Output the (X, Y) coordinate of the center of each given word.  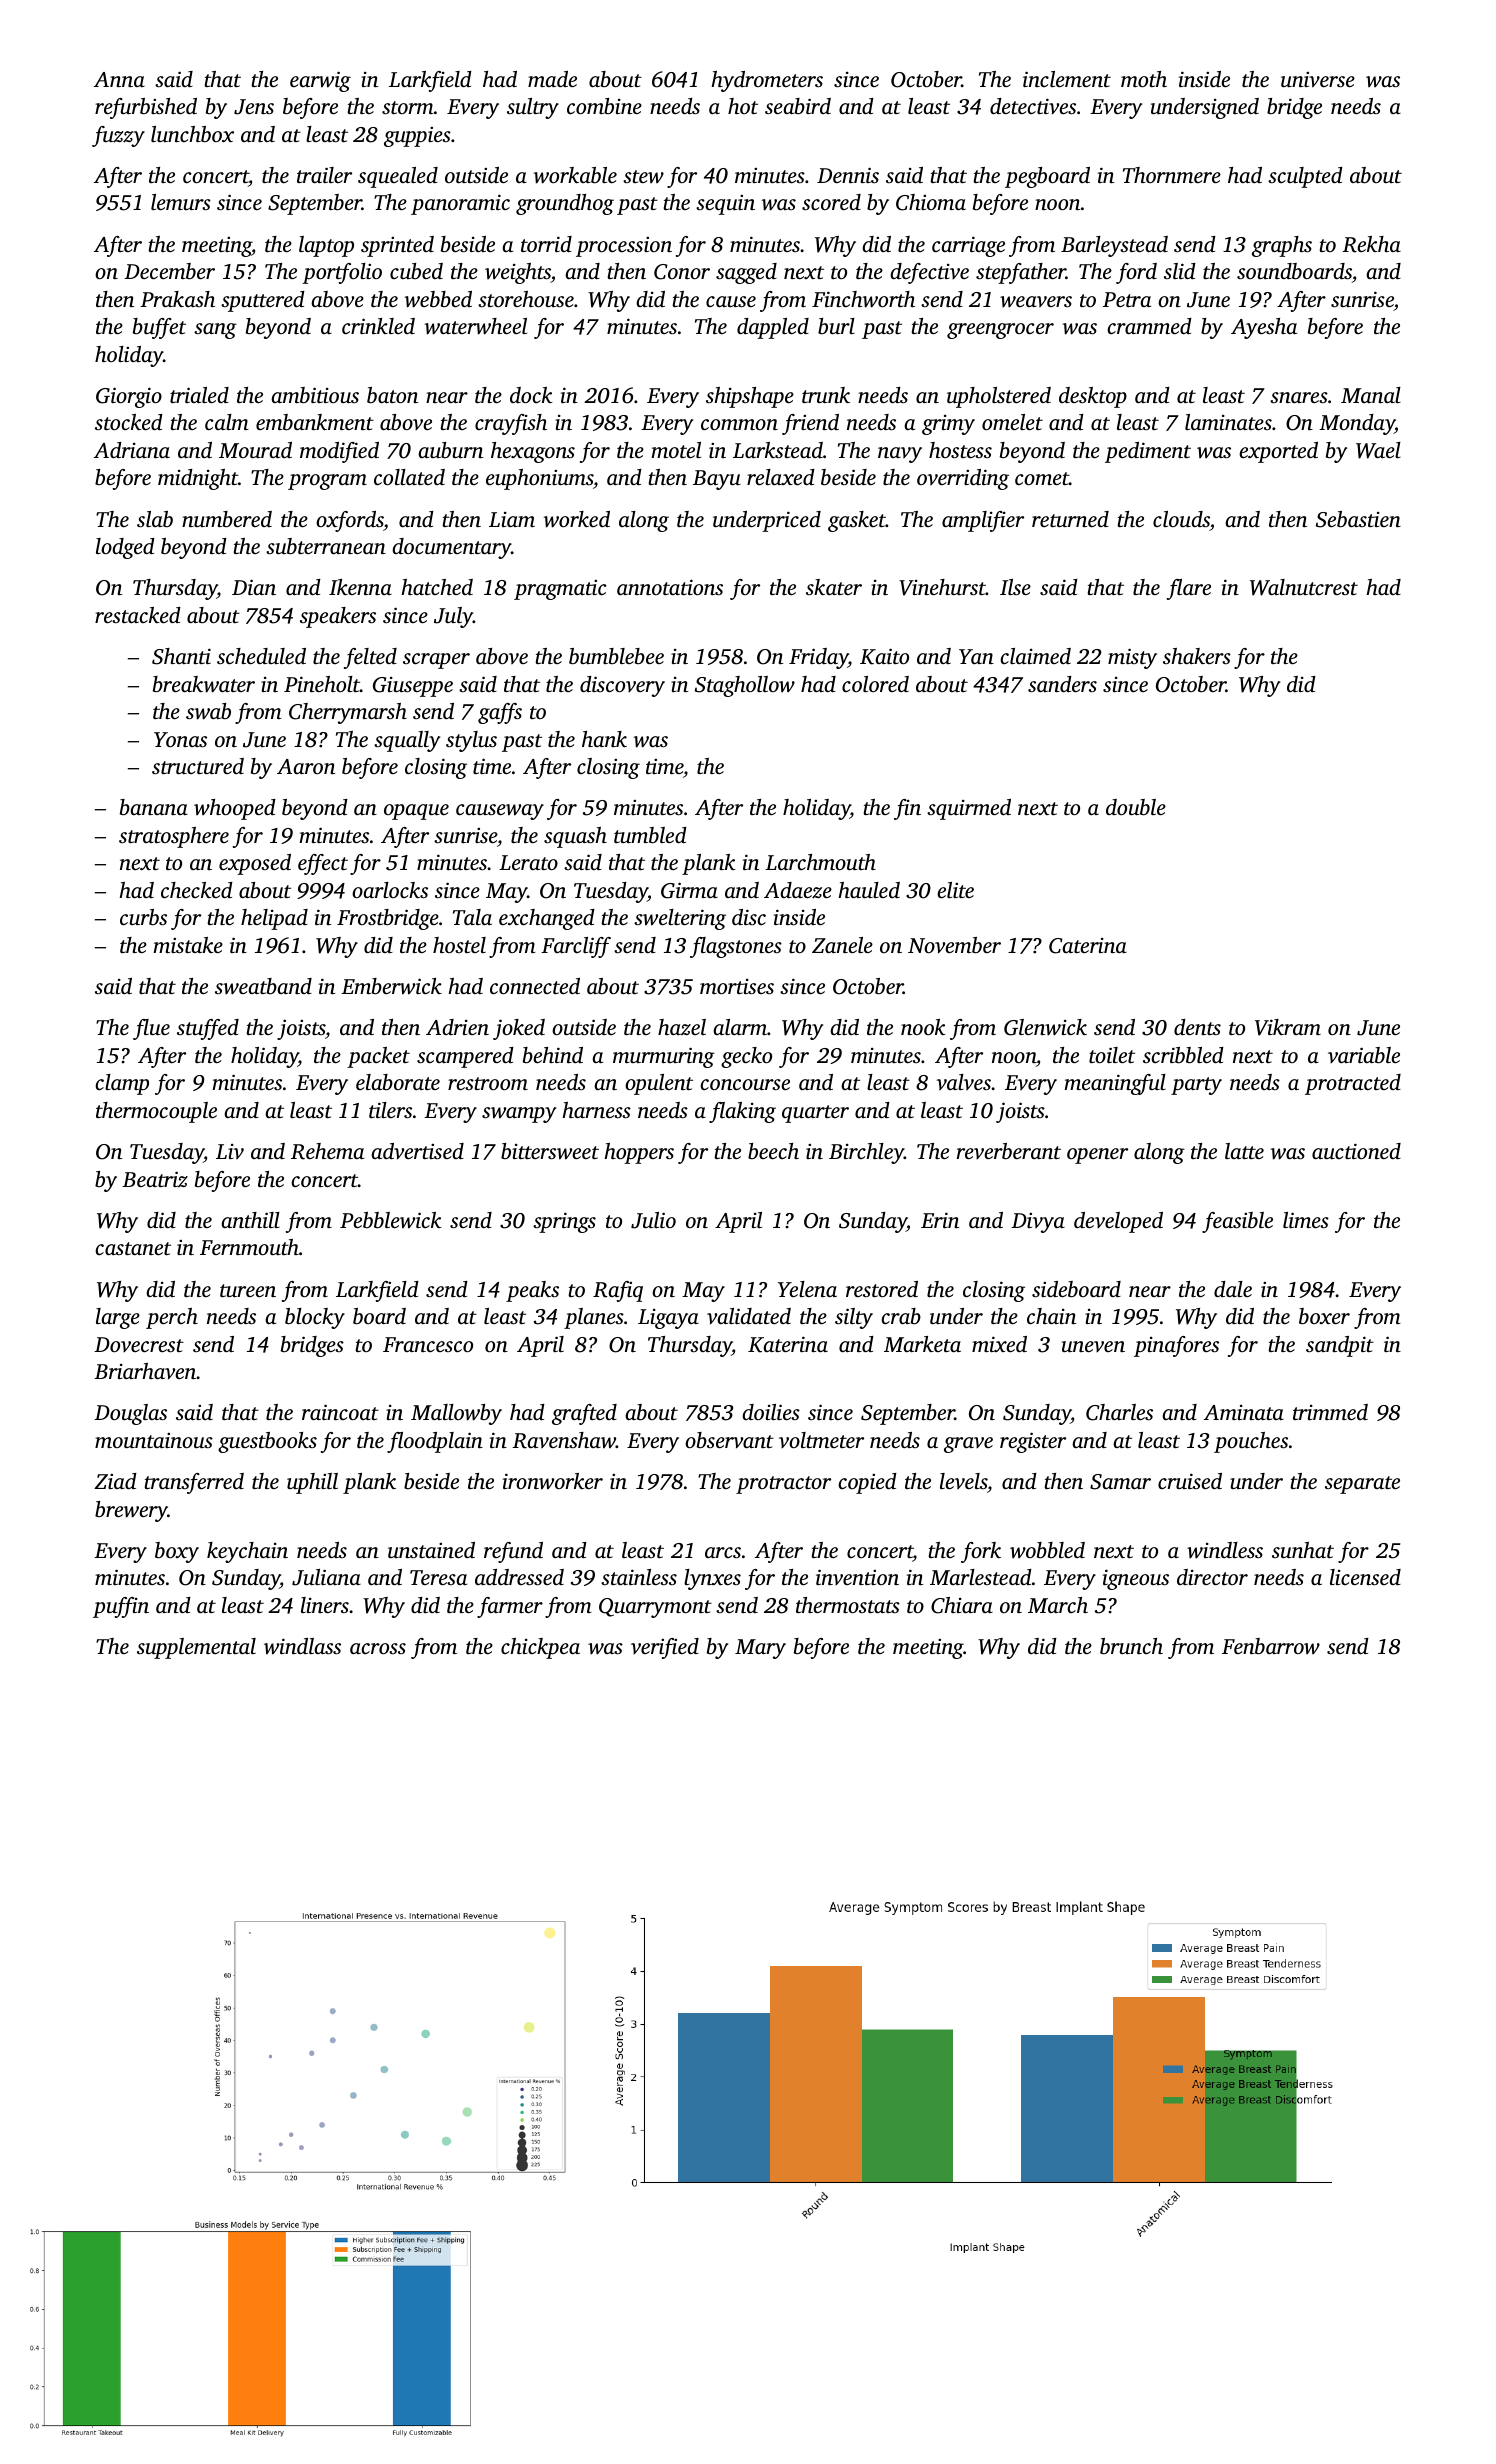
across (378, 1648)
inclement (1067, 79)
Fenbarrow (1271, 1646)
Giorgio (129, 397)
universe (1318, 80)
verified (665, 1648)
